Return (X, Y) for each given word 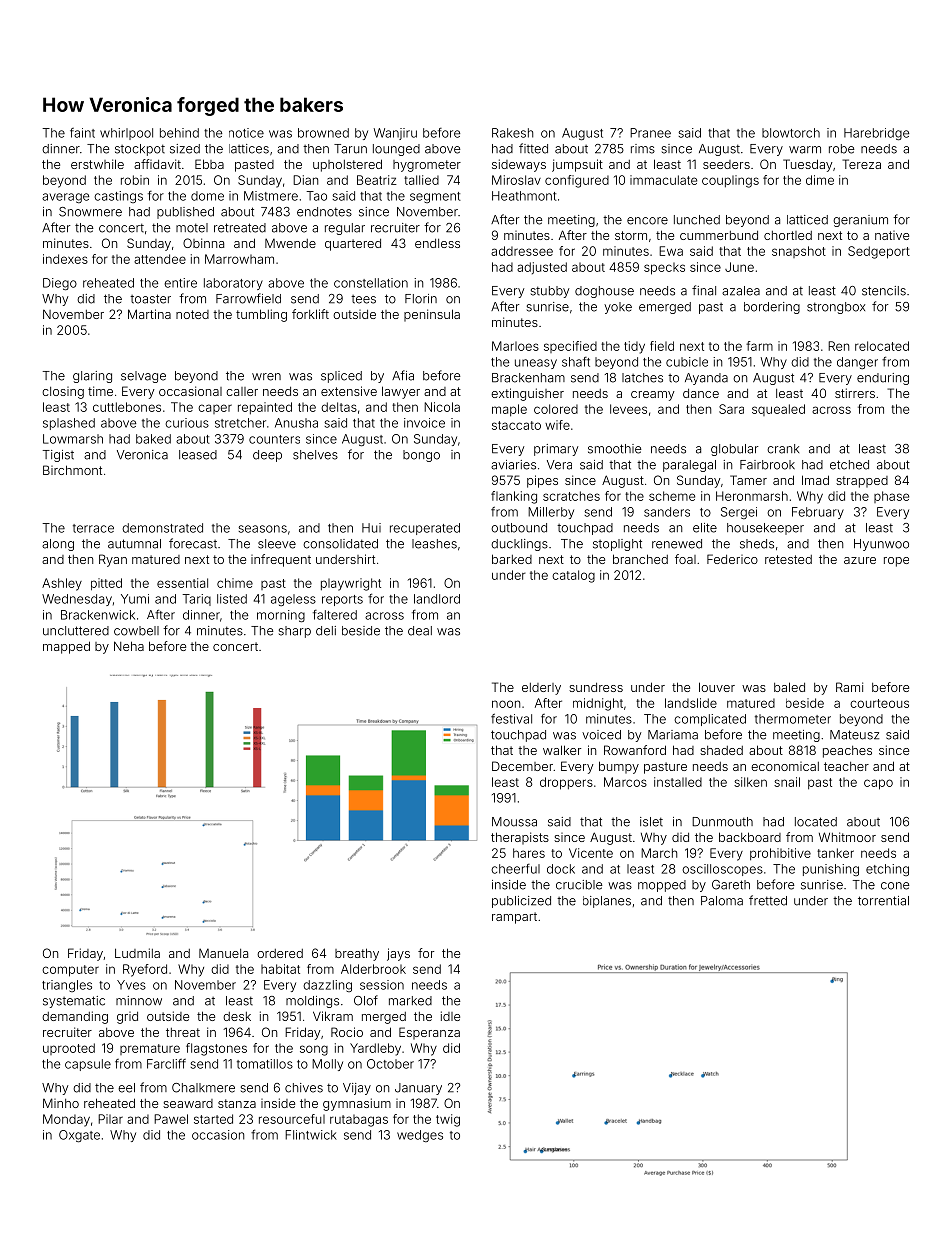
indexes (65, 259)
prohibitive (780, 854)
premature (150, 1049)
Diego (60, 284)
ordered (280, 953)
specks (664, 268)
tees (363, 299)
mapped (66, 647)
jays (398, 954)
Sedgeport (879, 252)
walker (562, 750)
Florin (421, 299)
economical (785, 766)
